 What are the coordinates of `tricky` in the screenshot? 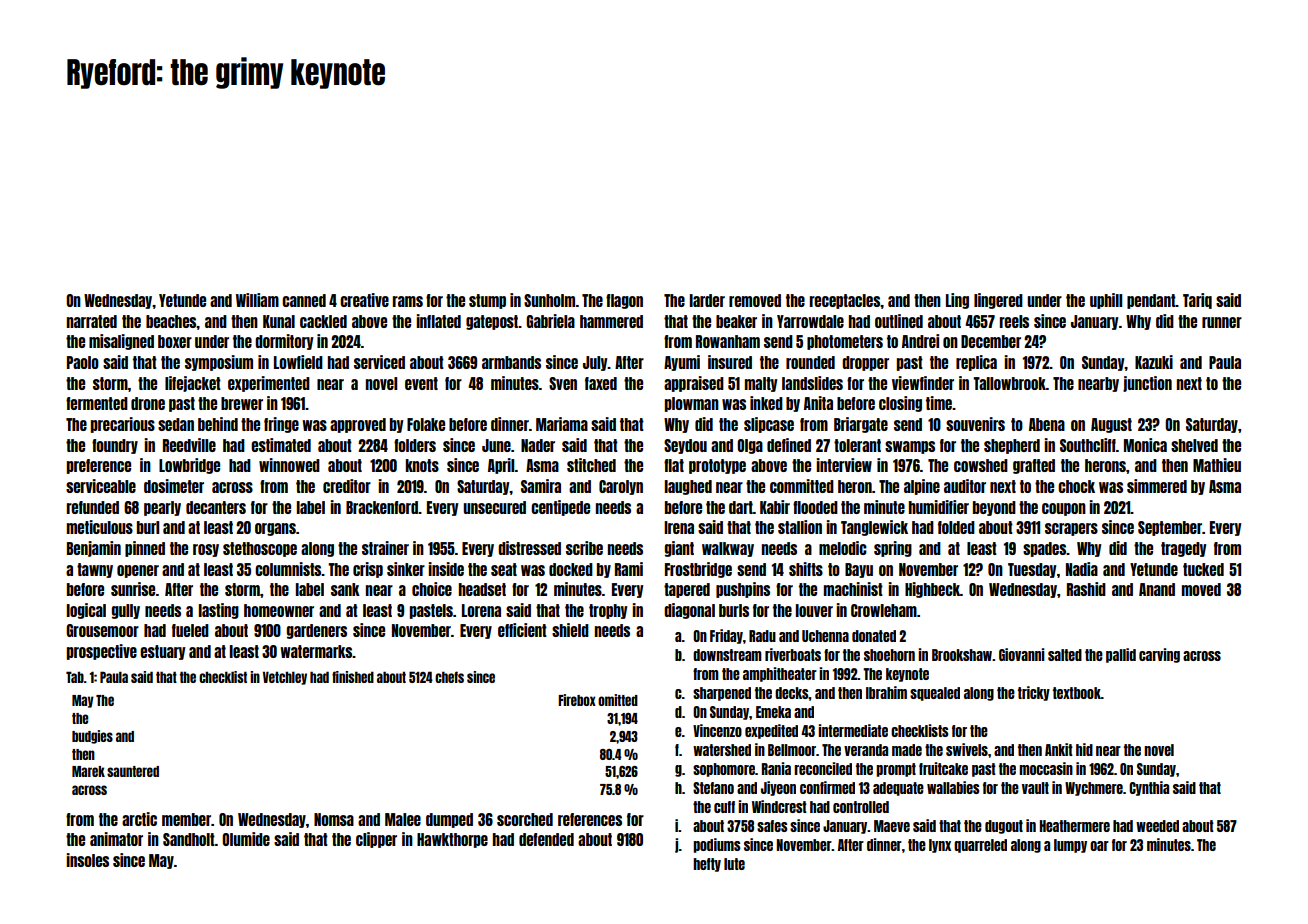 It's located at (1034, 693).
